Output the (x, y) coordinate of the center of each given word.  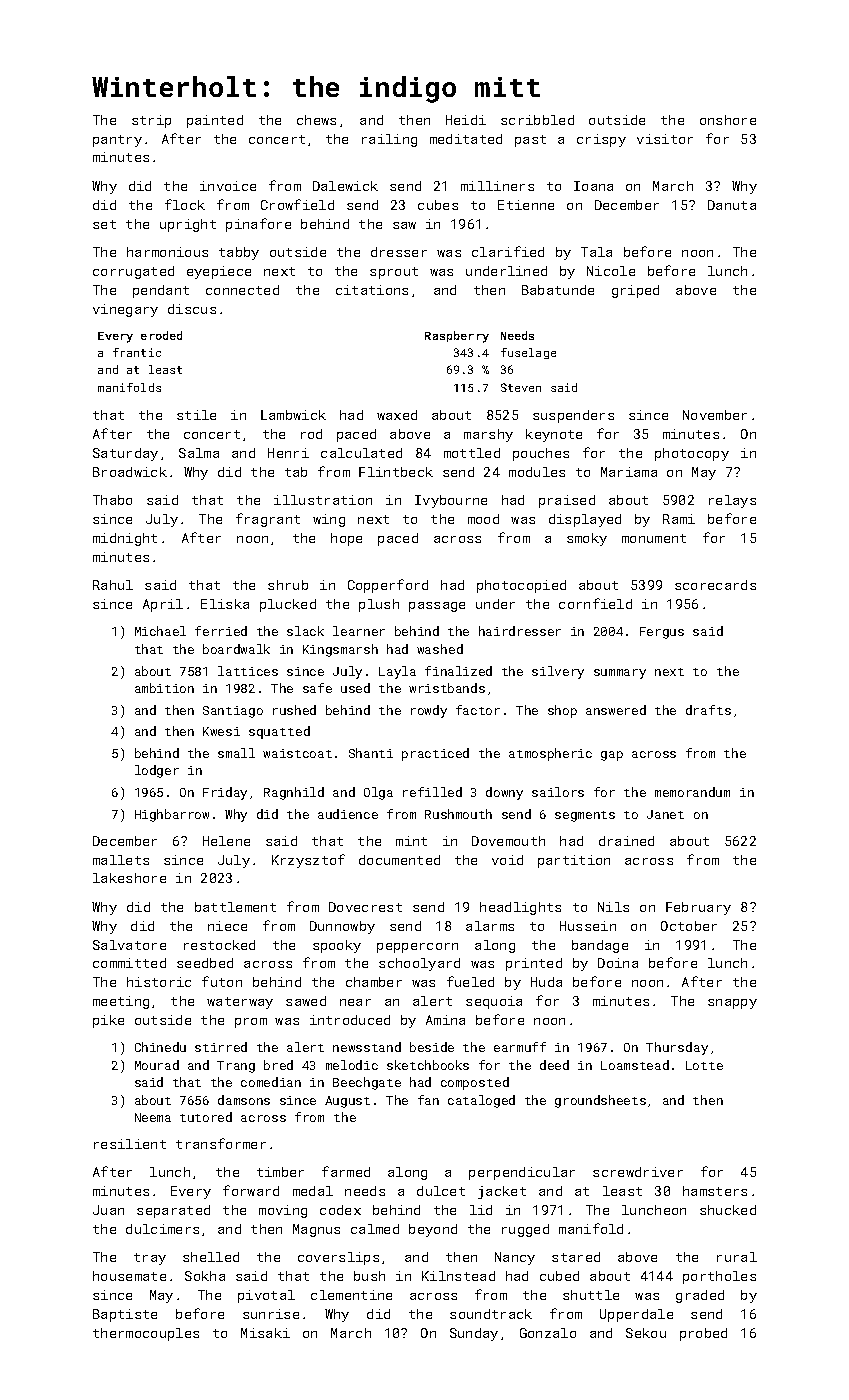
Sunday (474, 1334)
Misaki (265, 1333)
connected (242, 290)
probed (703, 1334)
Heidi (466, 120)
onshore (728, 120)
